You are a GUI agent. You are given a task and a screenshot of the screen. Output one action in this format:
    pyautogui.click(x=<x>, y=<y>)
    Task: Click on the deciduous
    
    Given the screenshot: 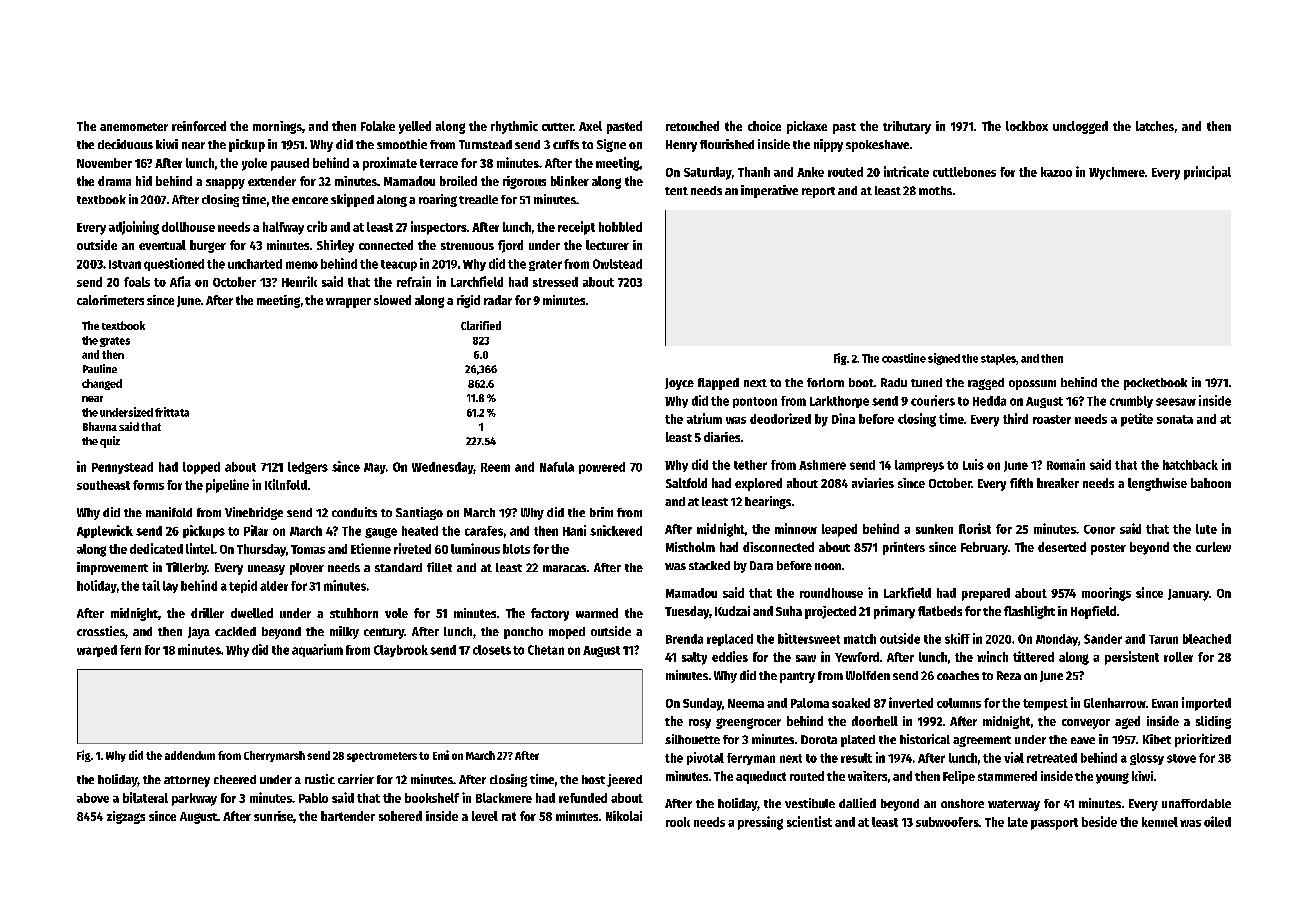 What is the action you would take?
    pyautogui.click(x=125, y=144)
